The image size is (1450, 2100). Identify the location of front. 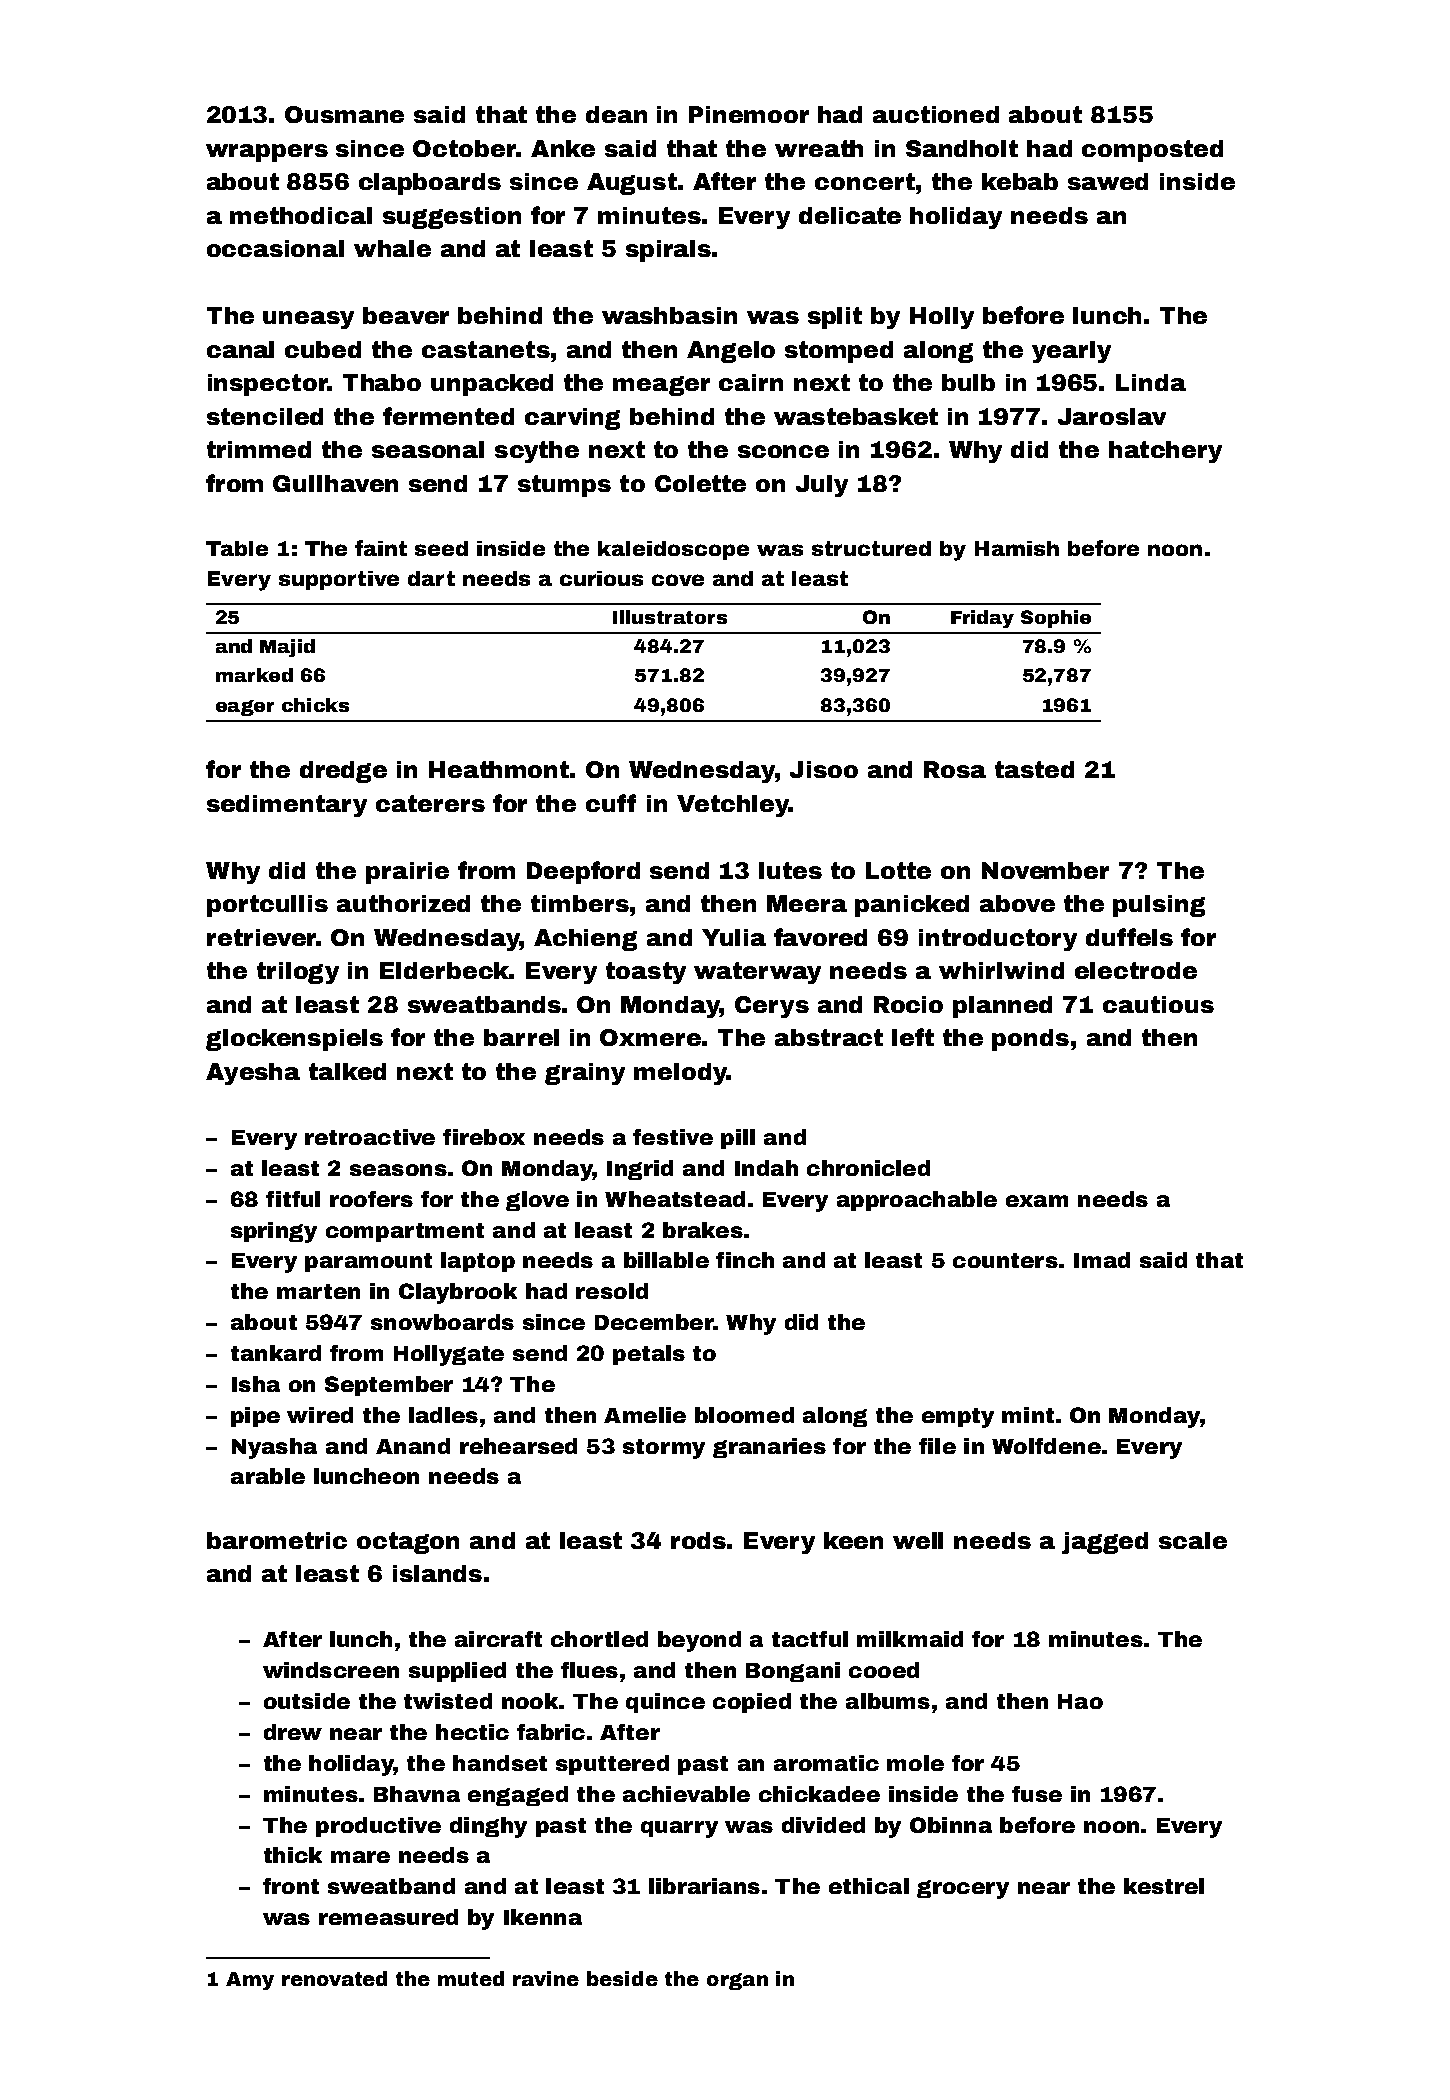
(291, 1886).
